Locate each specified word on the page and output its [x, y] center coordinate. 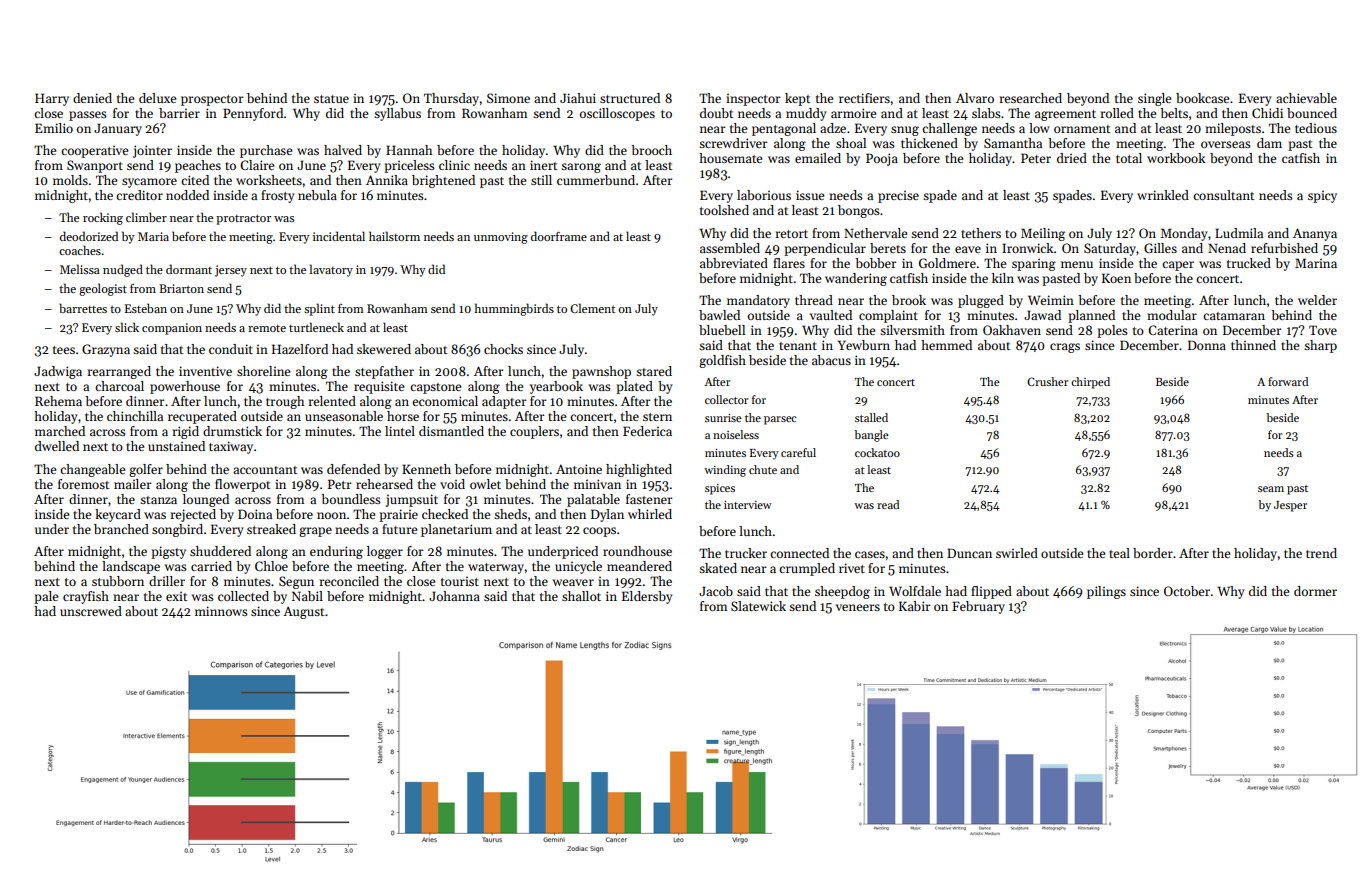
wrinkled [1163, 195]
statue [331, 99]
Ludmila [1239, 233]
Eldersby [647, 597]
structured [630, 98]
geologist [103, 289]
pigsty [168, 552]
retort [792, 234]
